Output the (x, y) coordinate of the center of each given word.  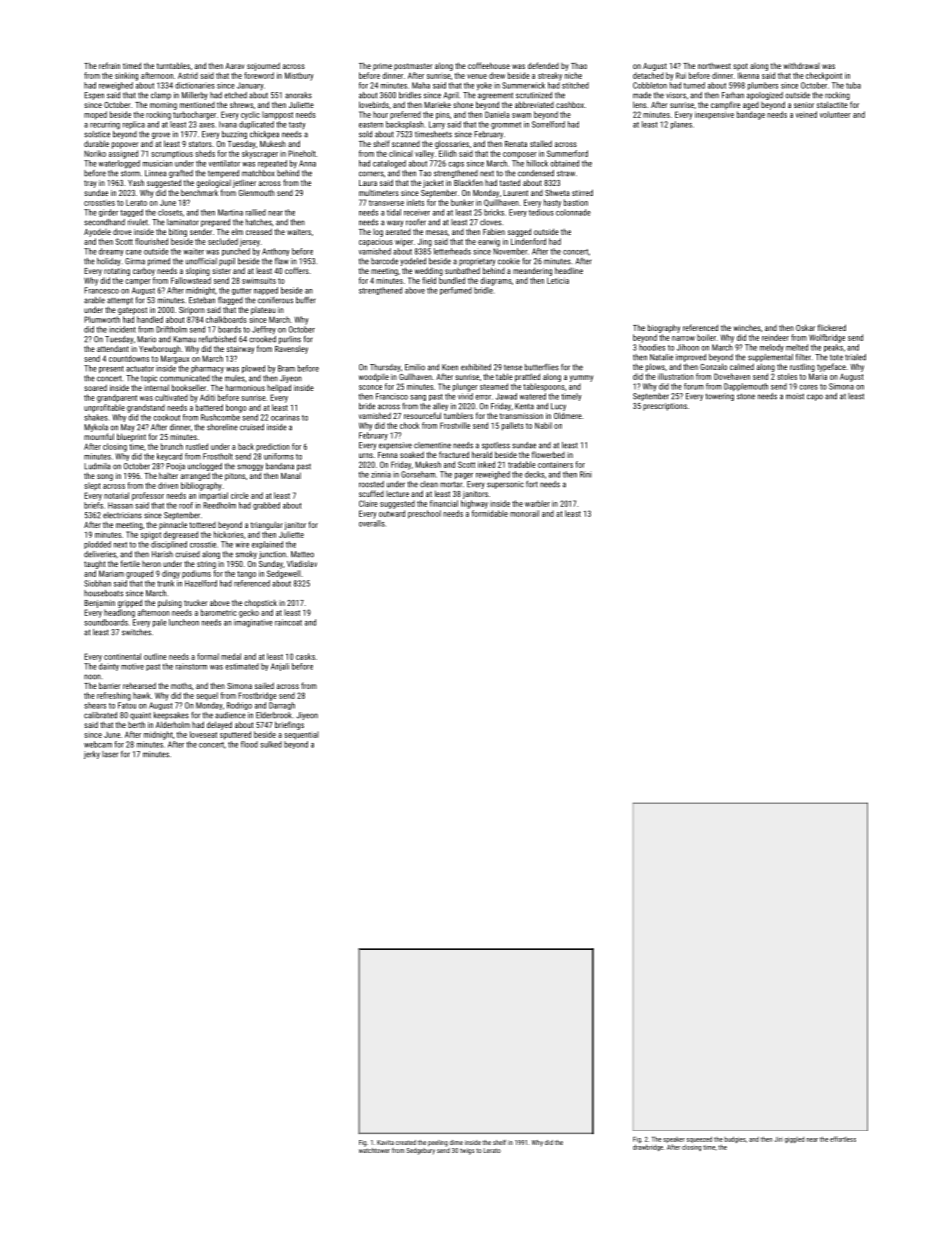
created (406, 1142)
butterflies (542, 367)
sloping (198, 271)
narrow (683, 338)
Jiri (778, 1139)
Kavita (385, 1142)
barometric (219, 612)
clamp (161, 96)
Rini (586, 474)
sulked (271, 744)
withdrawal (801, 66)
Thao (579, 66)
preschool (424, 514)
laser (110, 754)
